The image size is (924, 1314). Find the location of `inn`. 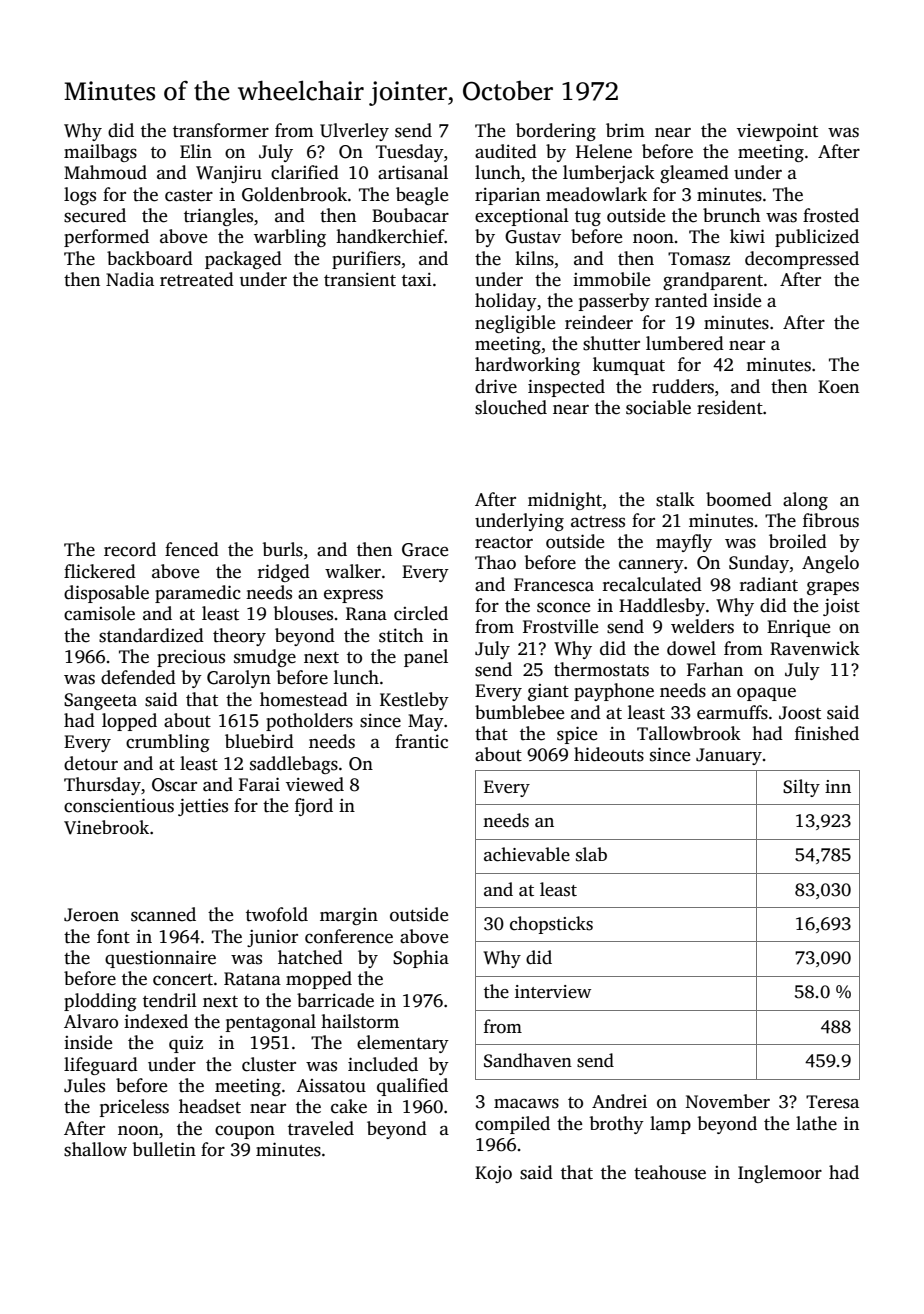

inn is located at coordinates (838, 786).
